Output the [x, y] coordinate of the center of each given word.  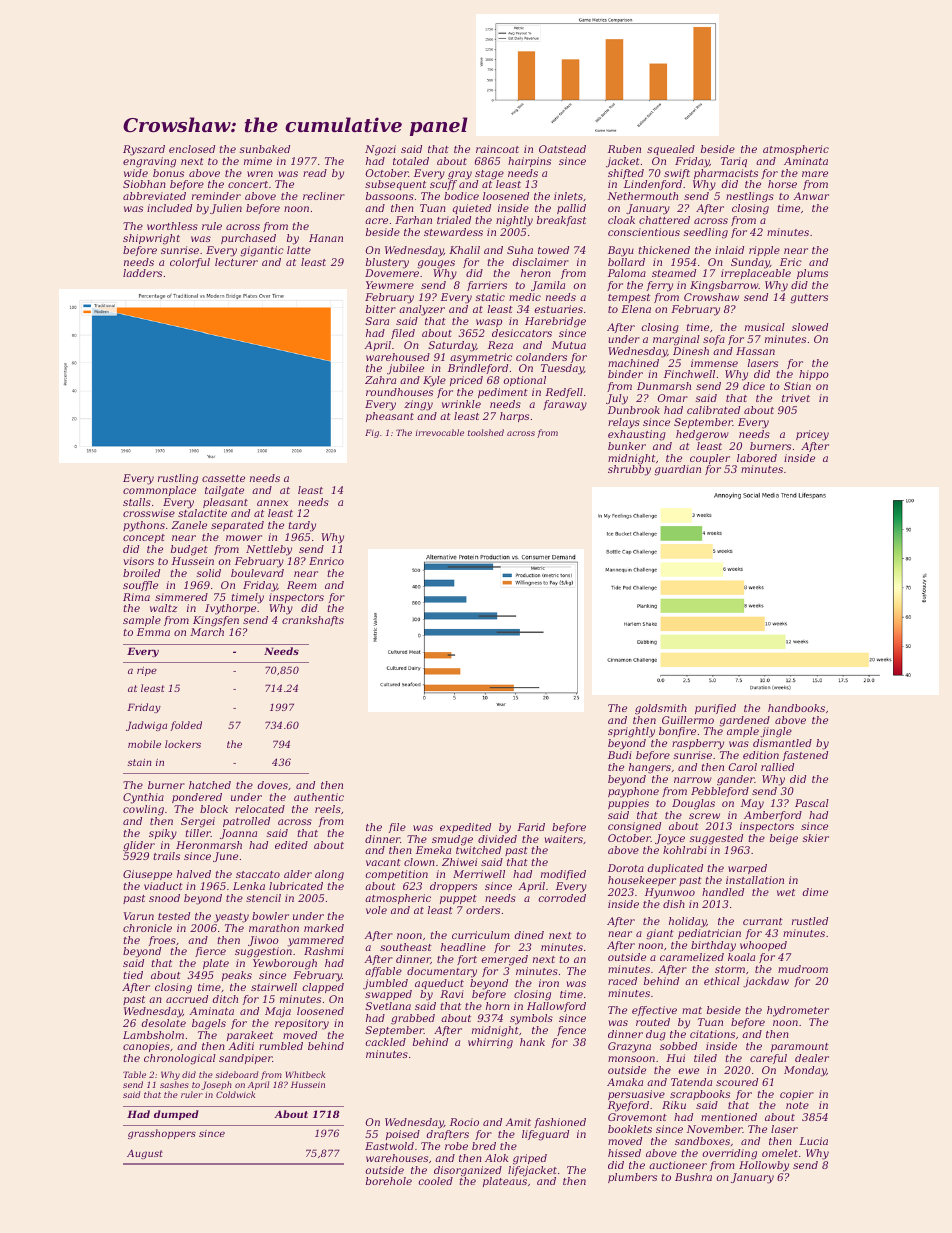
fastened [805, 756]
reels [328, 809]
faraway [565, 405]
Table [134, 1074]
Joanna [238, 834]
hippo [814, 375]
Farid [531, 827]
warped [747, 869]
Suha [520, 250]
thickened [664, 250]
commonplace [159, 491]
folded [186, 726]
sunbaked [265, 149]
